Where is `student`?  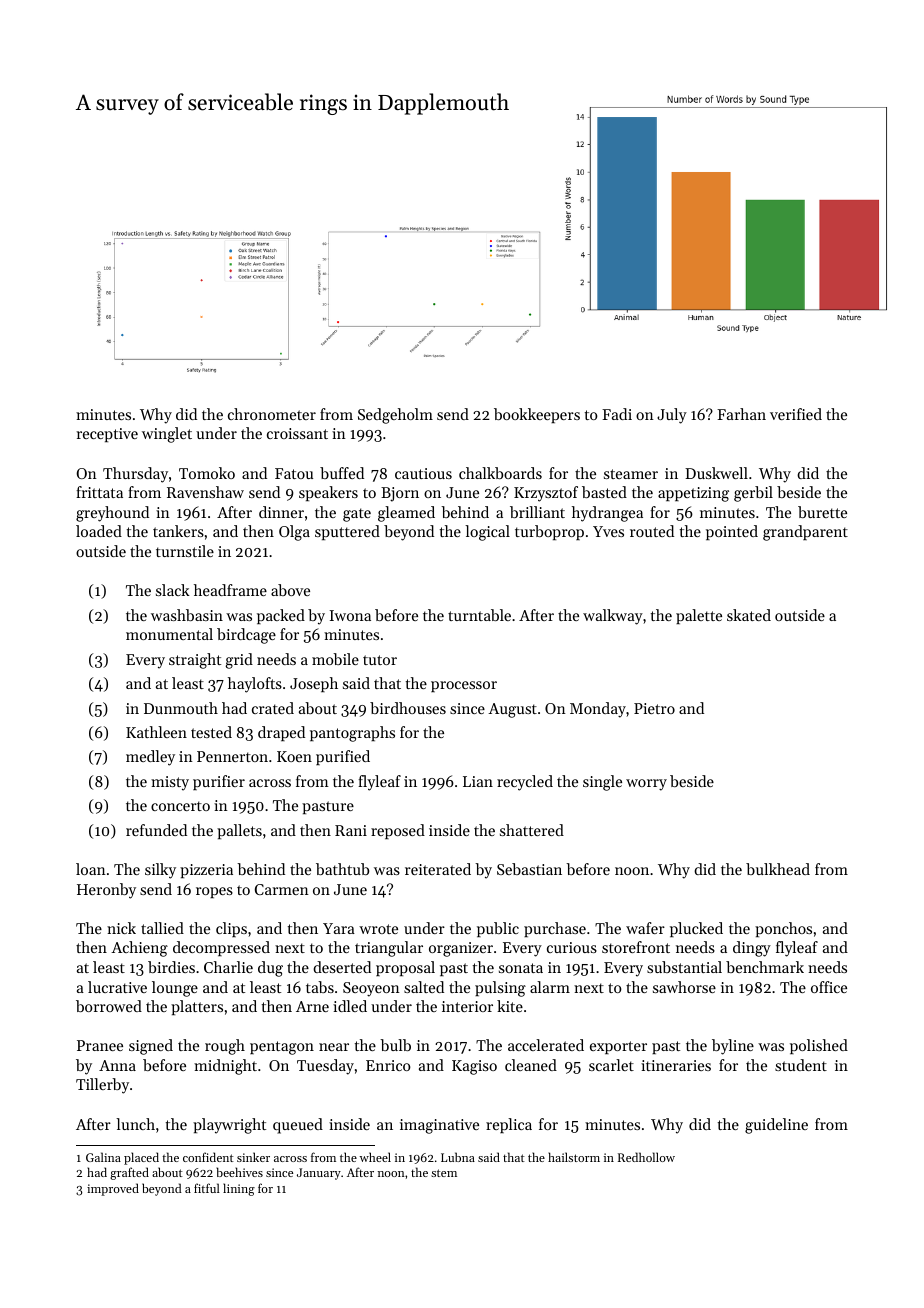 student is located at coordinates (801, 1065).
